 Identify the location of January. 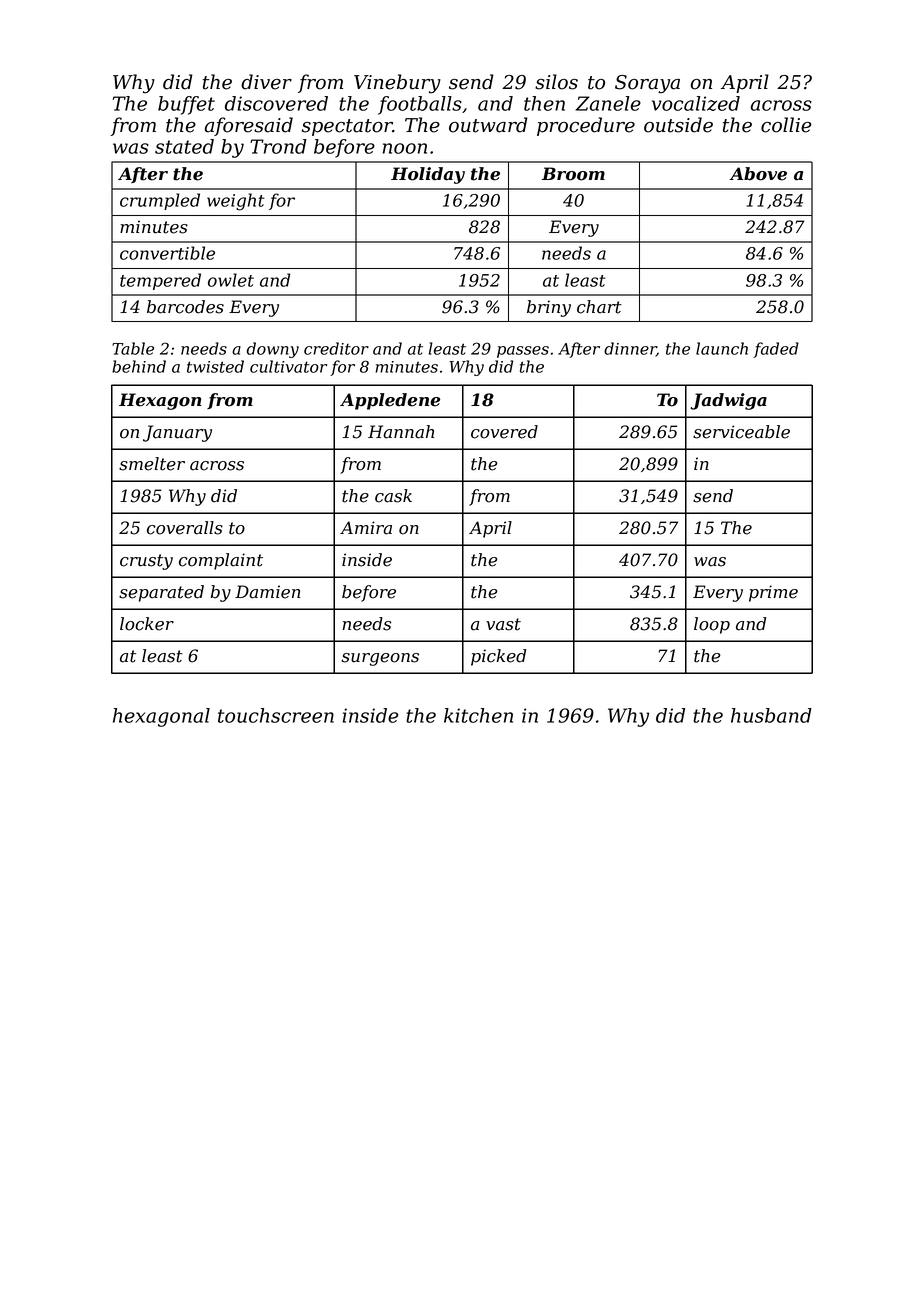
(177, 433).
